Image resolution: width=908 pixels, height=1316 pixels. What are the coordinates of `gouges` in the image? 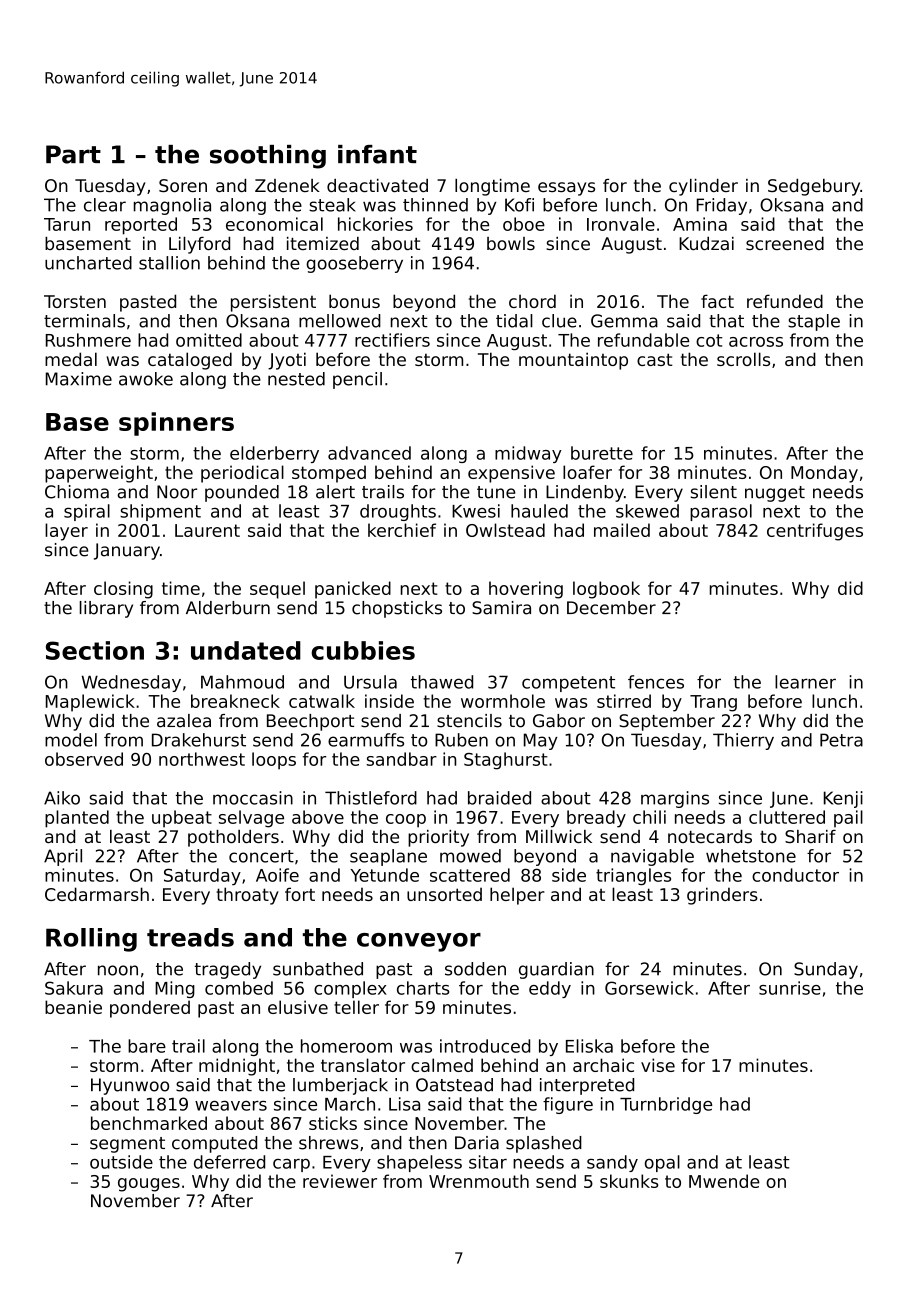 It's located at (149, 1185).
